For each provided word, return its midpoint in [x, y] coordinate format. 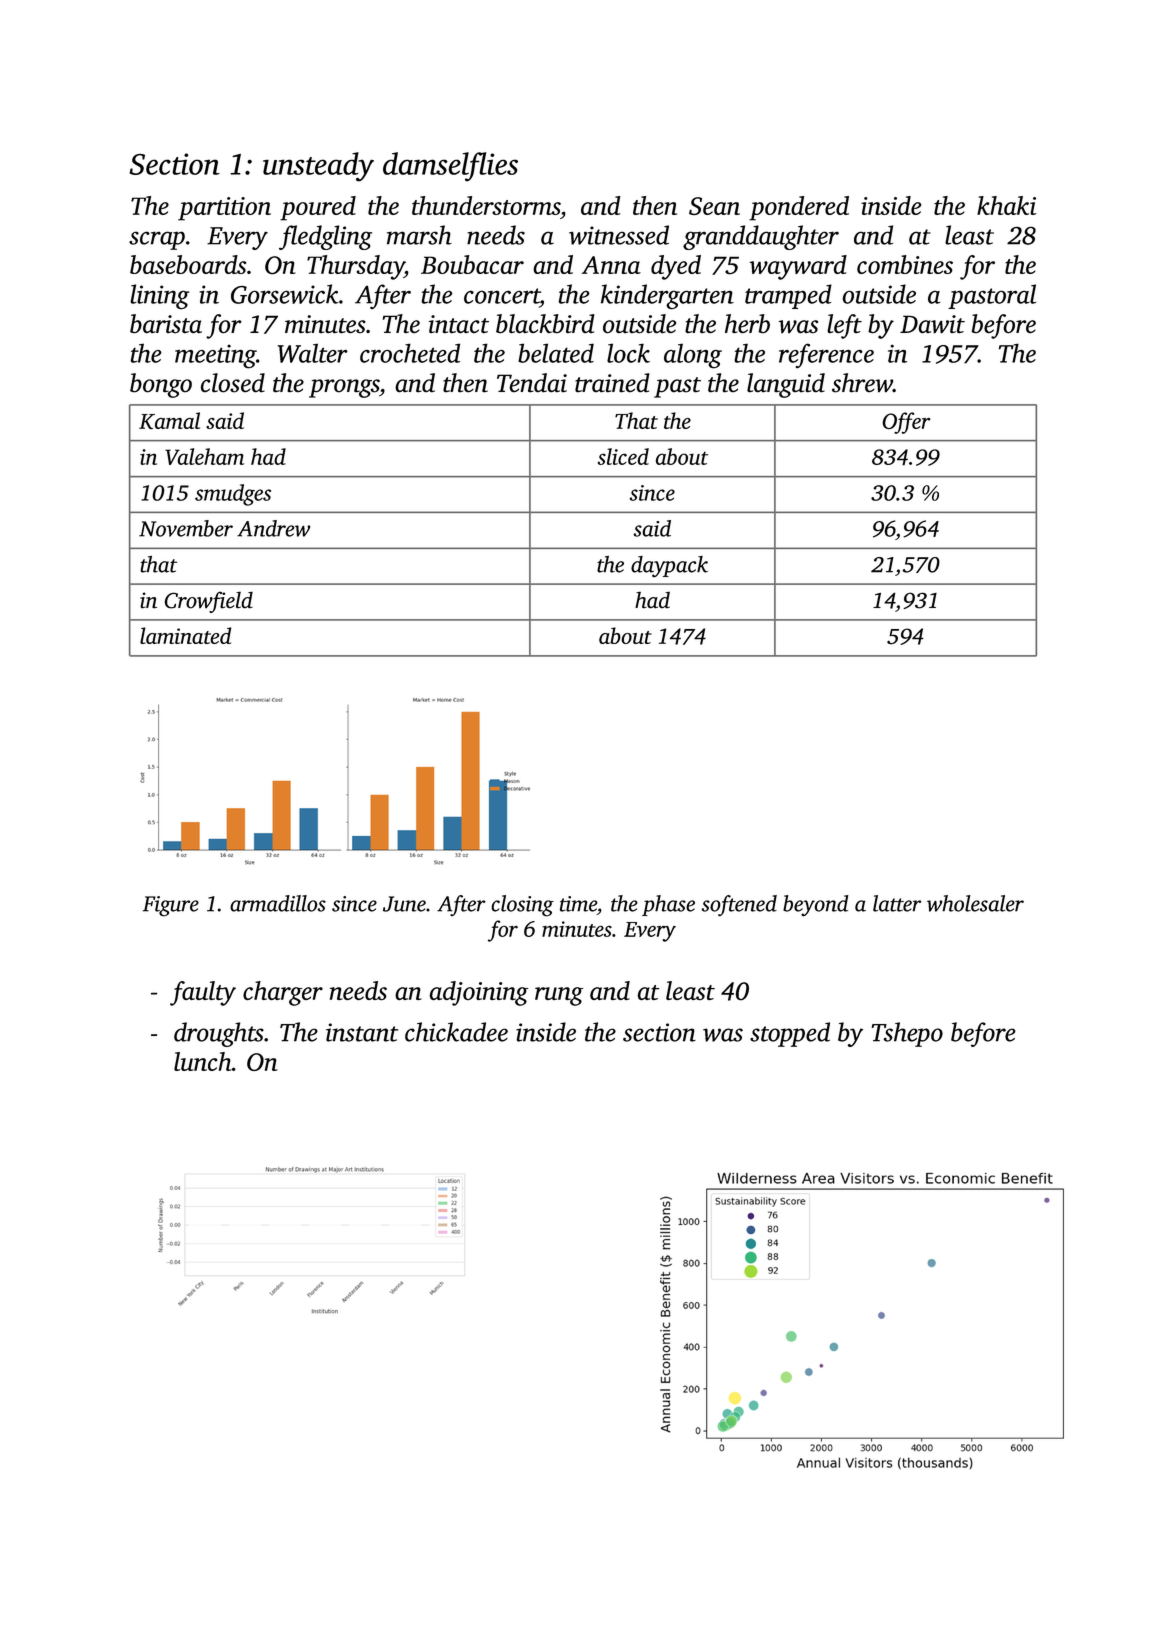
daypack [669, 566]
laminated [185, 635]
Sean [714, 206]
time [578, 904]
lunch [203, 1061]
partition [224, 209]
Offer [906, 423]
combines [905, 264]
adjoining [478, 993]
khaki [1006, 205]
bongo [161, 385]
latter [897, 903]
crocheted [410, 353]
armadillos [278, 903]
